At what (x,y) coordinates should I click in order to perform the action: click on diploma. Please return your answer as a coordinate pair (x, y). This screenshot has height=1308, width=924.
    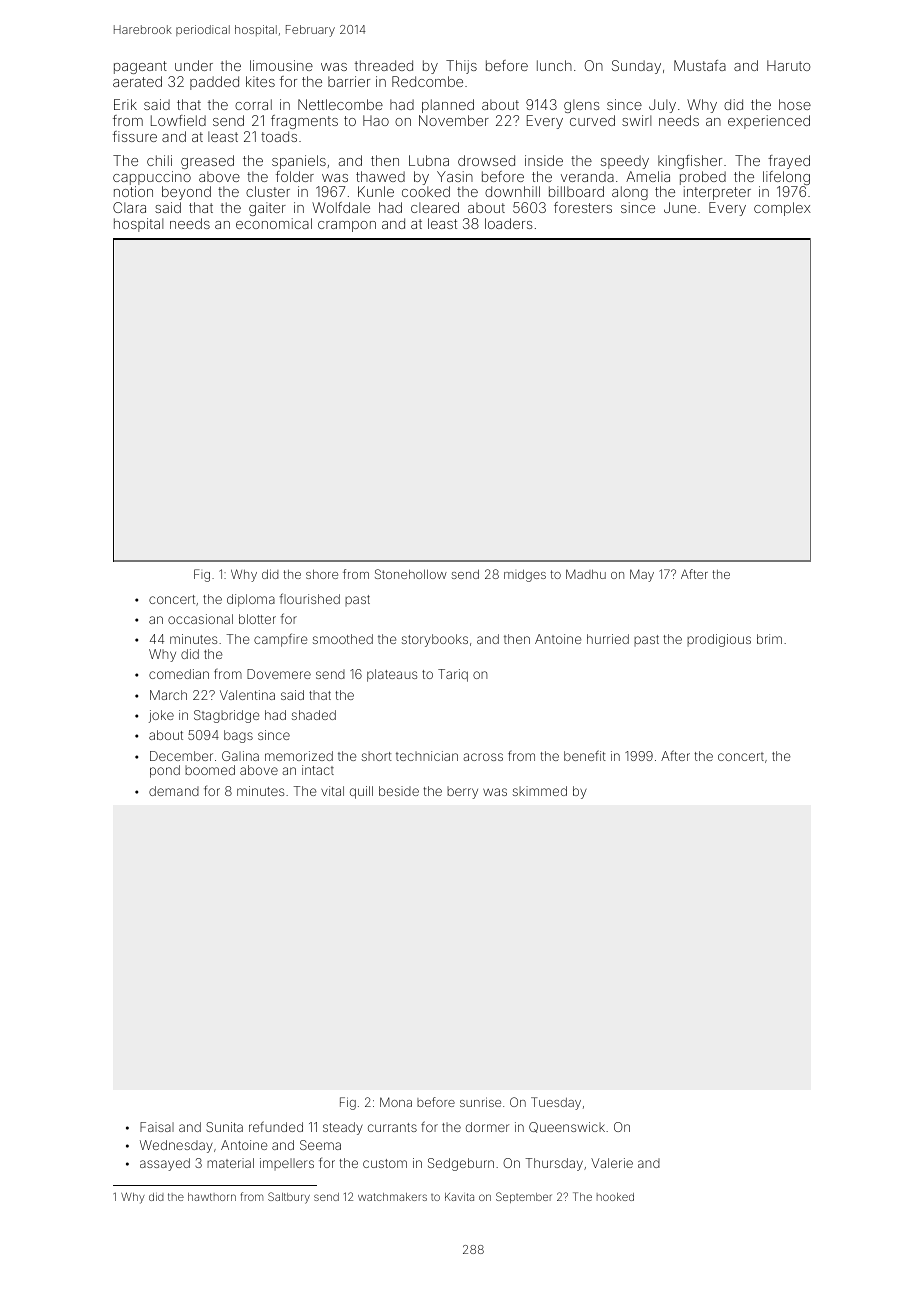
    Looking at the image, I should click on (251, 600).
